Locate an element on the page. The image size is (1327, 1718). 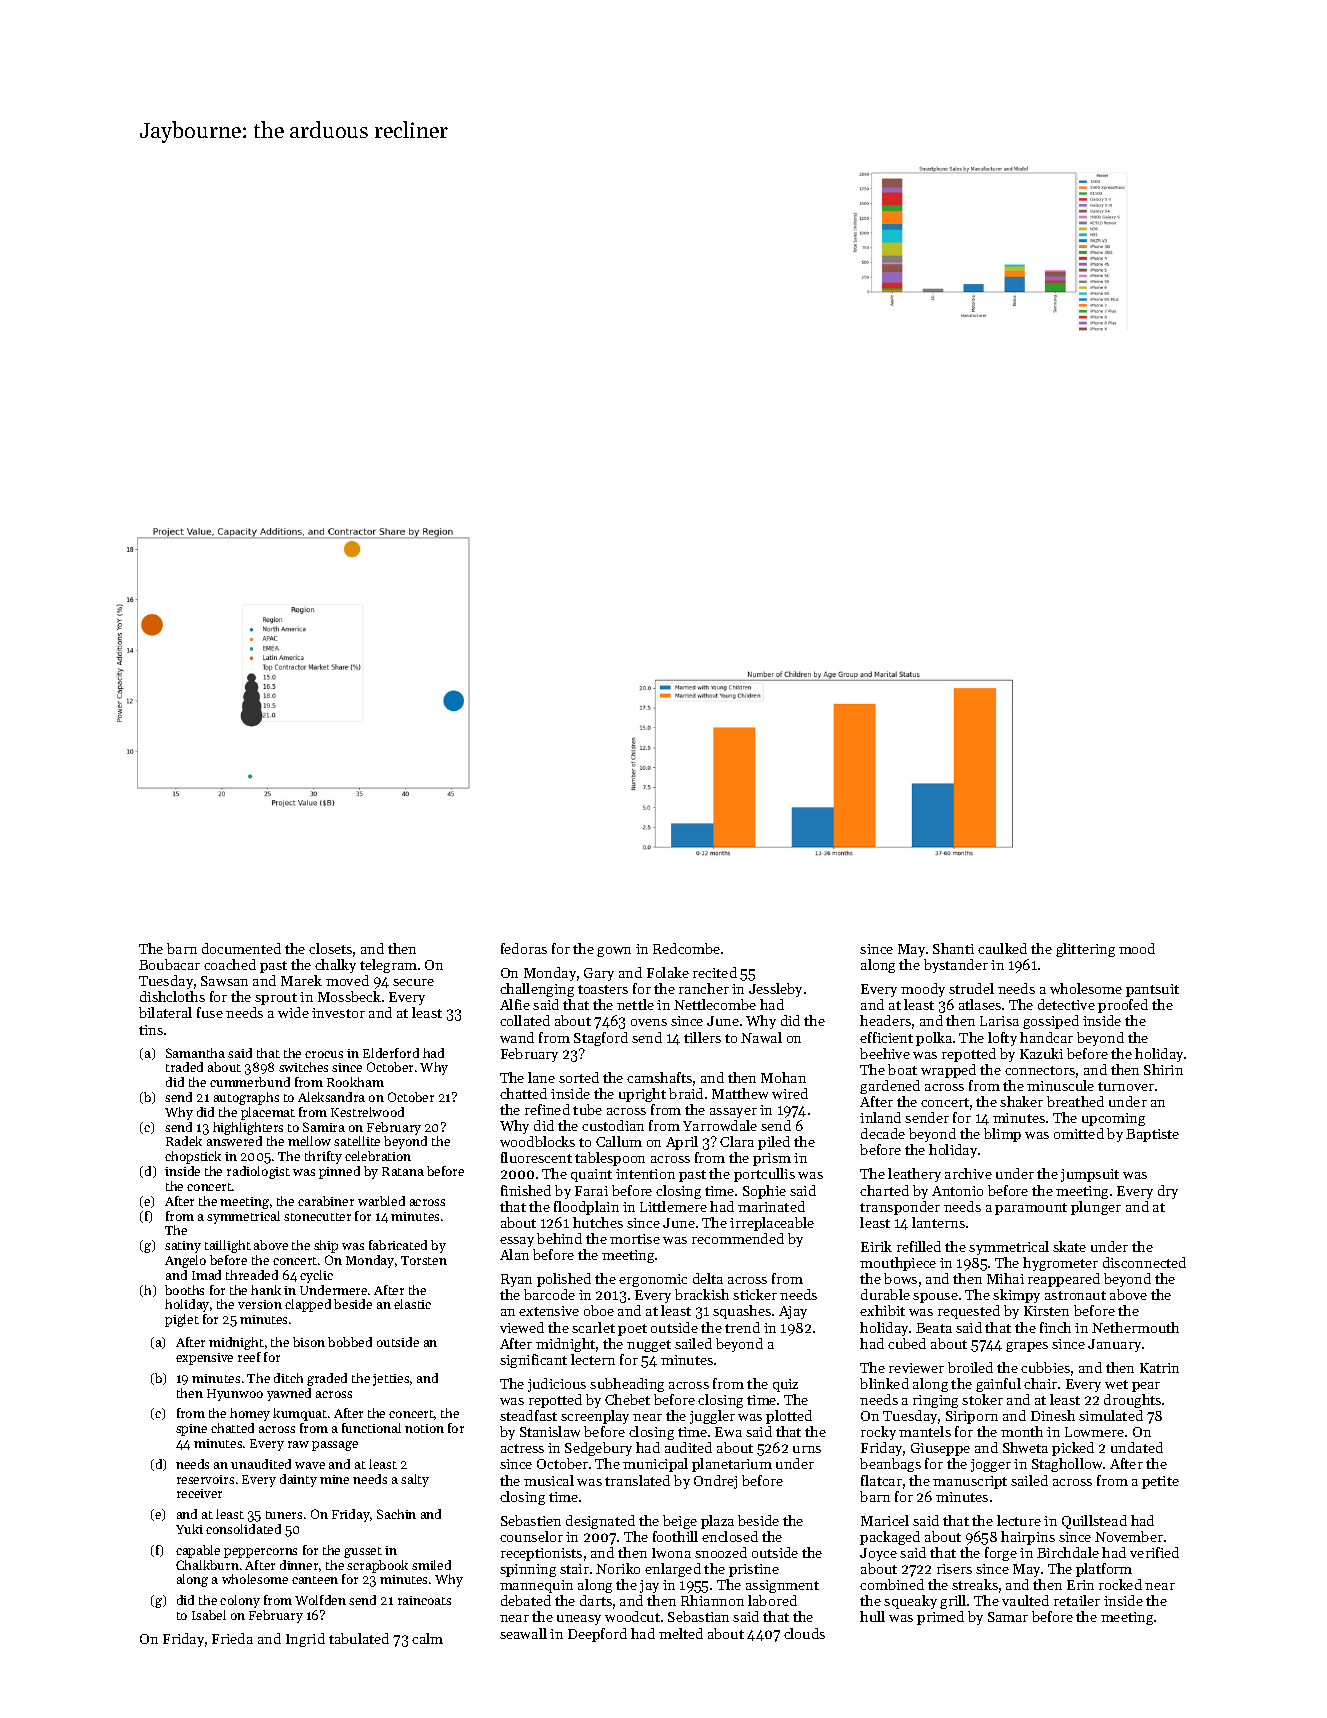
Noriko is located at coordinates (618, 1568).
